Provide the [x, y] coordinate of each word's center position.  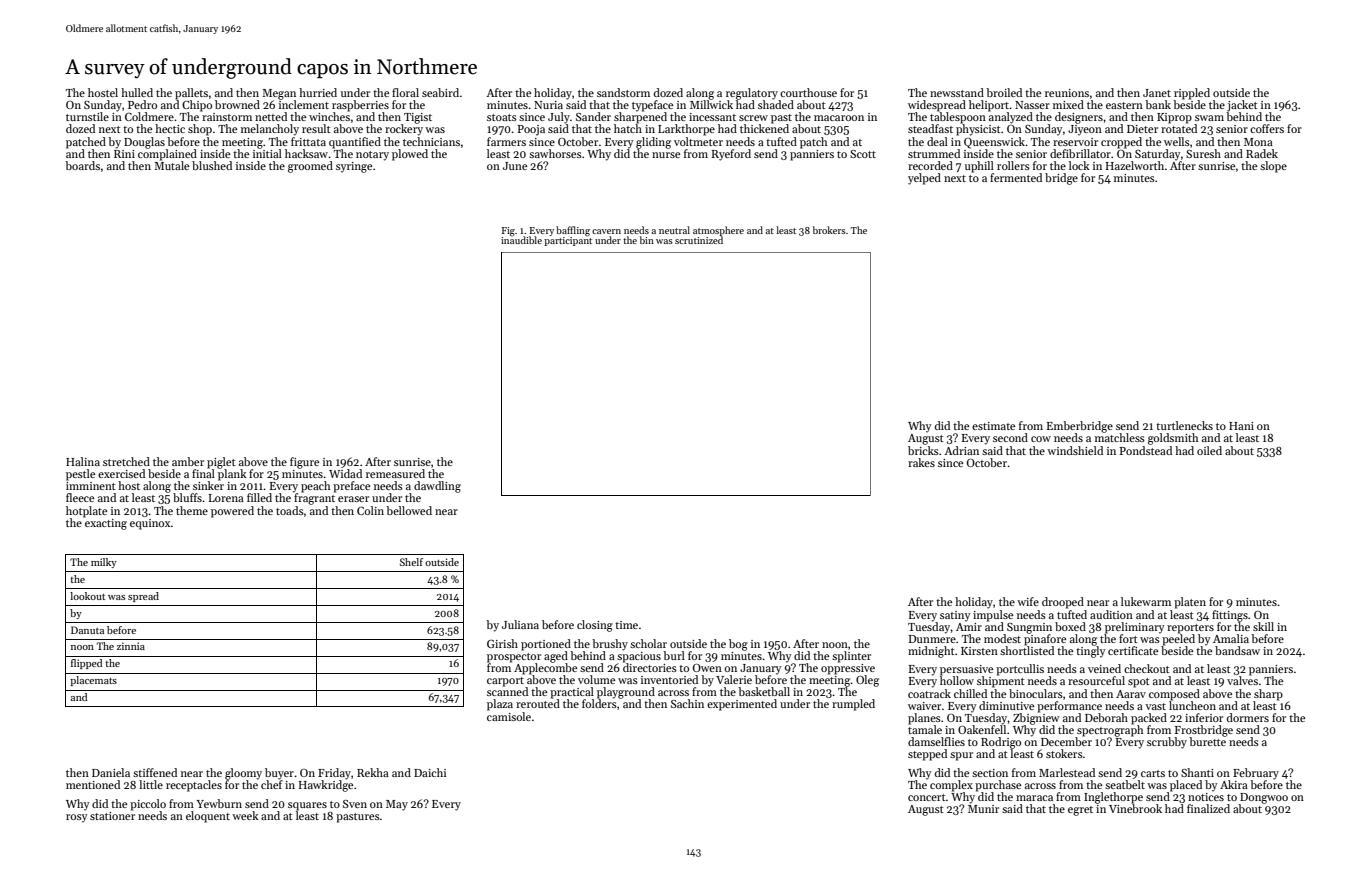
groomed [310, 167]
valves [1242, 680]
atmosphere [718, 231]
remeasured [395, 473]
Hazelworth [1135, 165]
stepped [927, 755]
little [151, 784]
